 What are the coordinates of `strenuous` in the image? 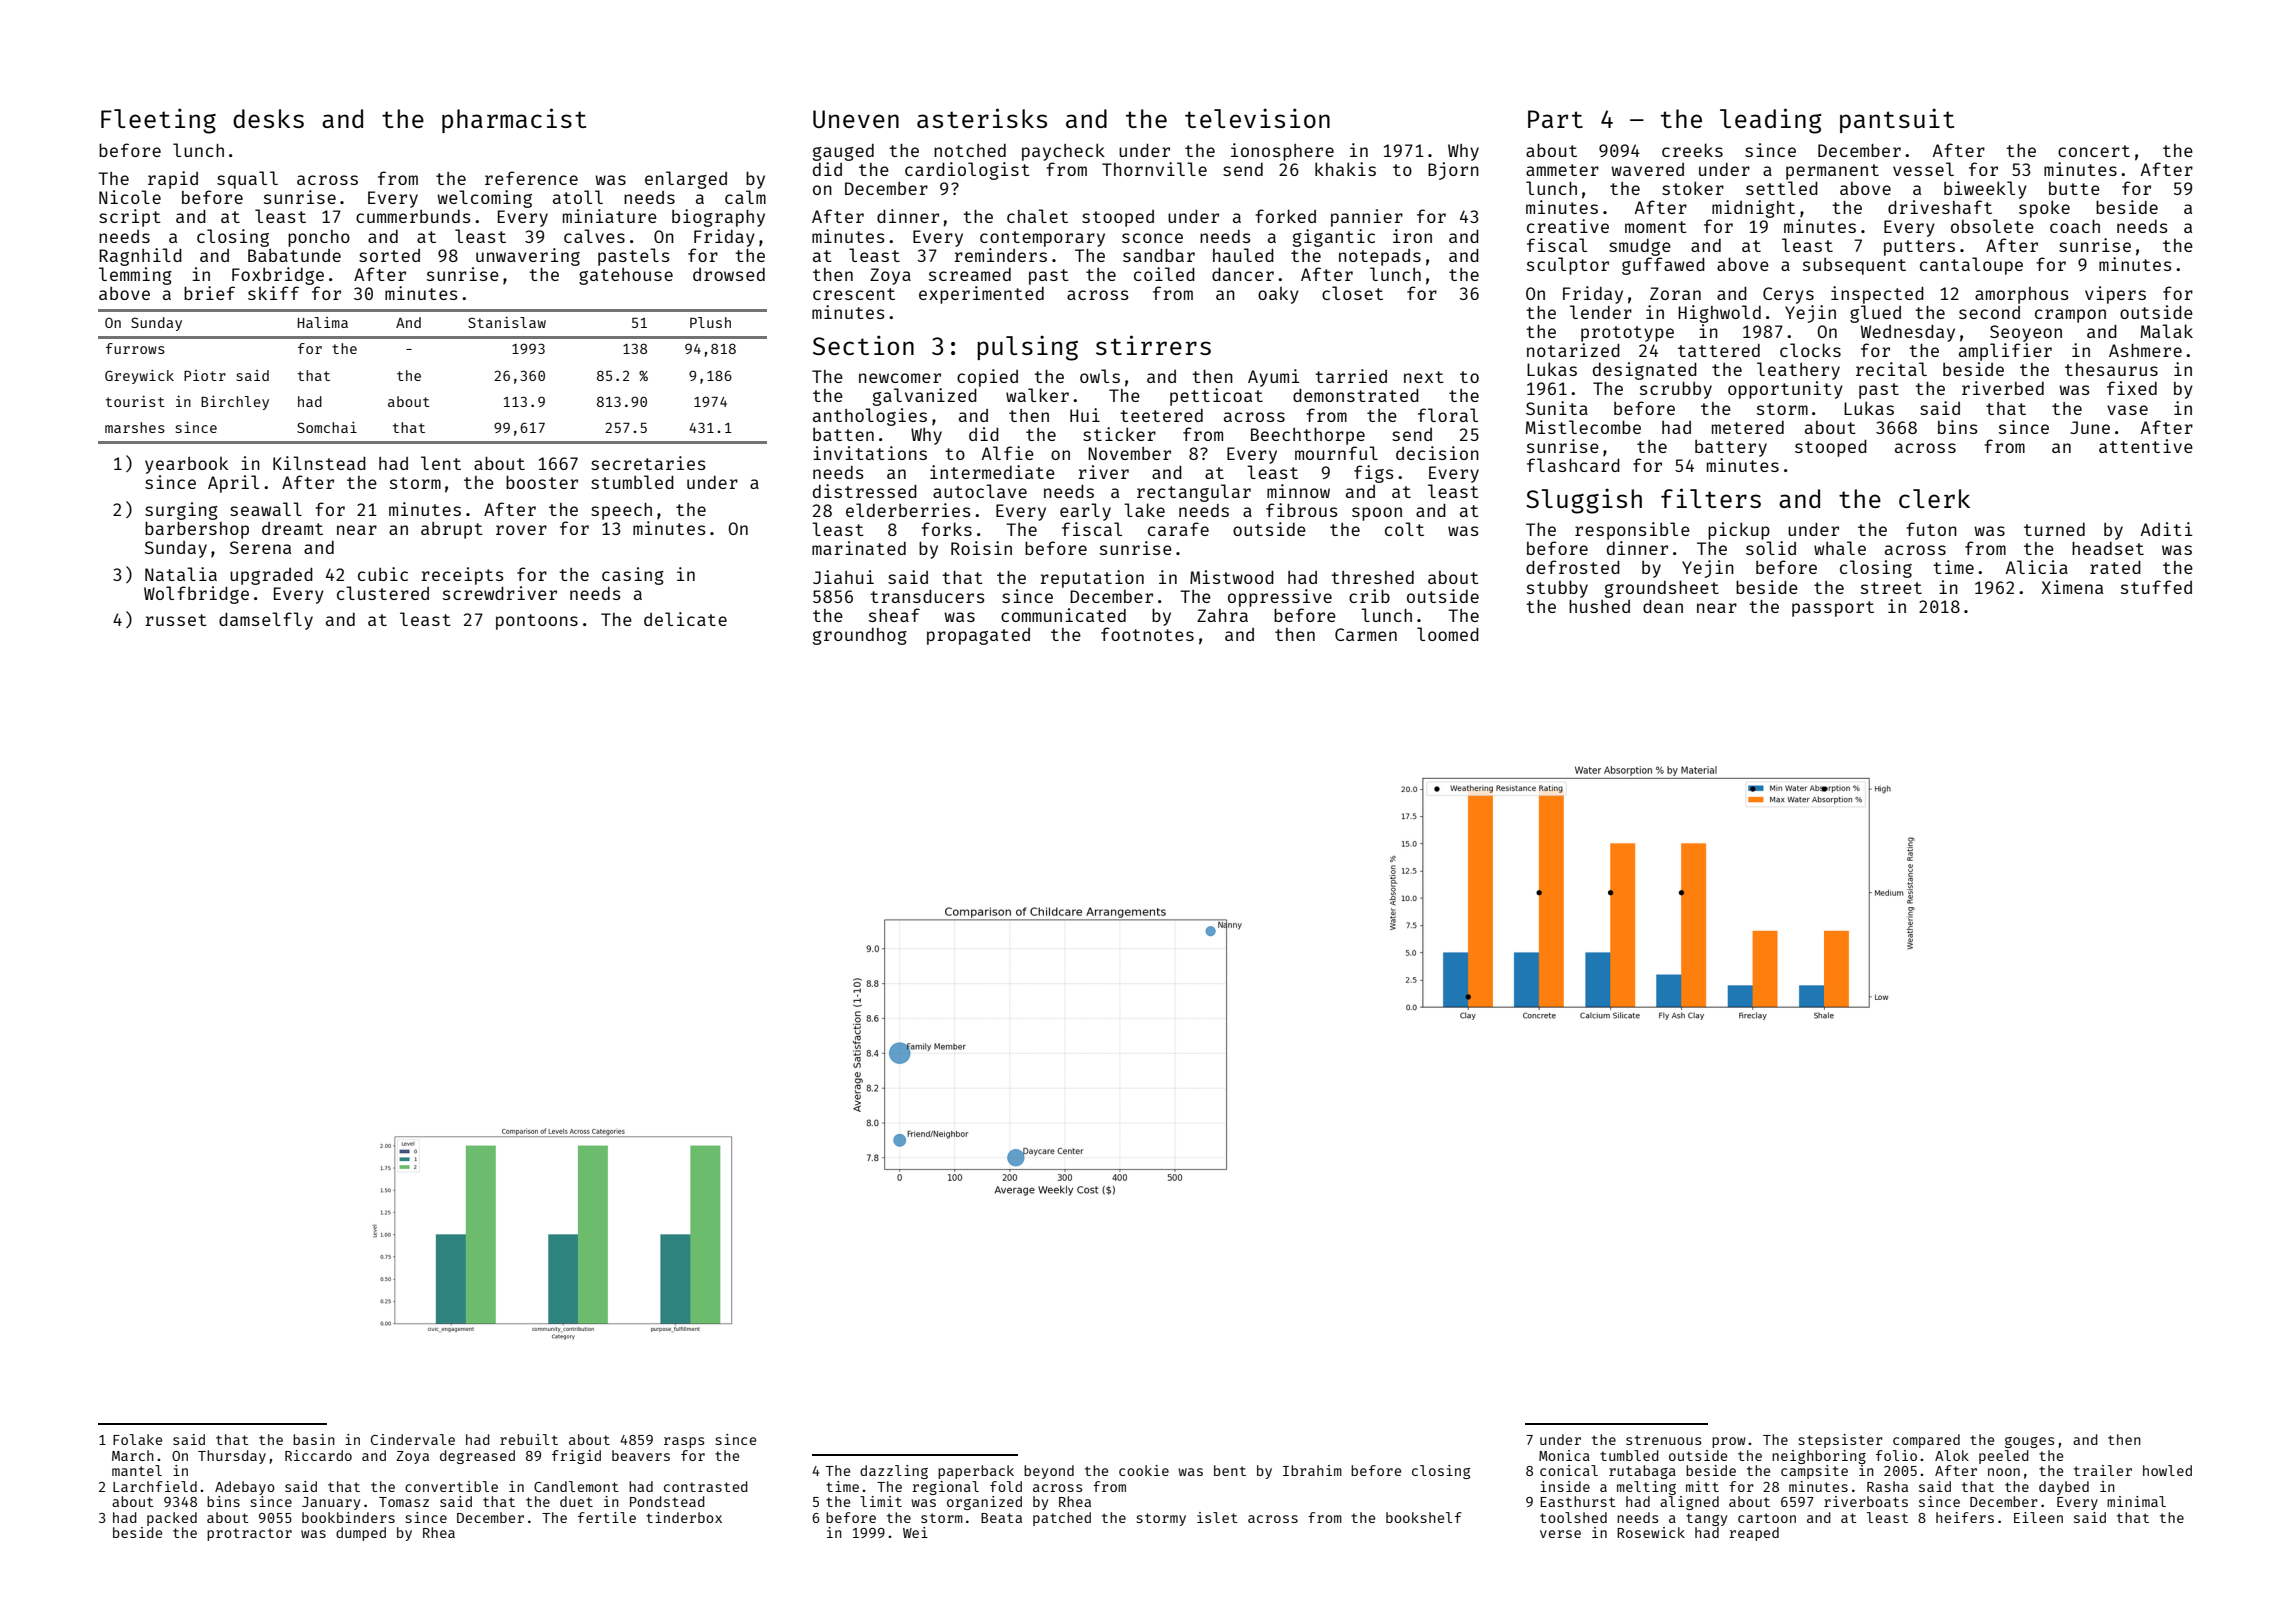 It's located at (1663, 1440).
